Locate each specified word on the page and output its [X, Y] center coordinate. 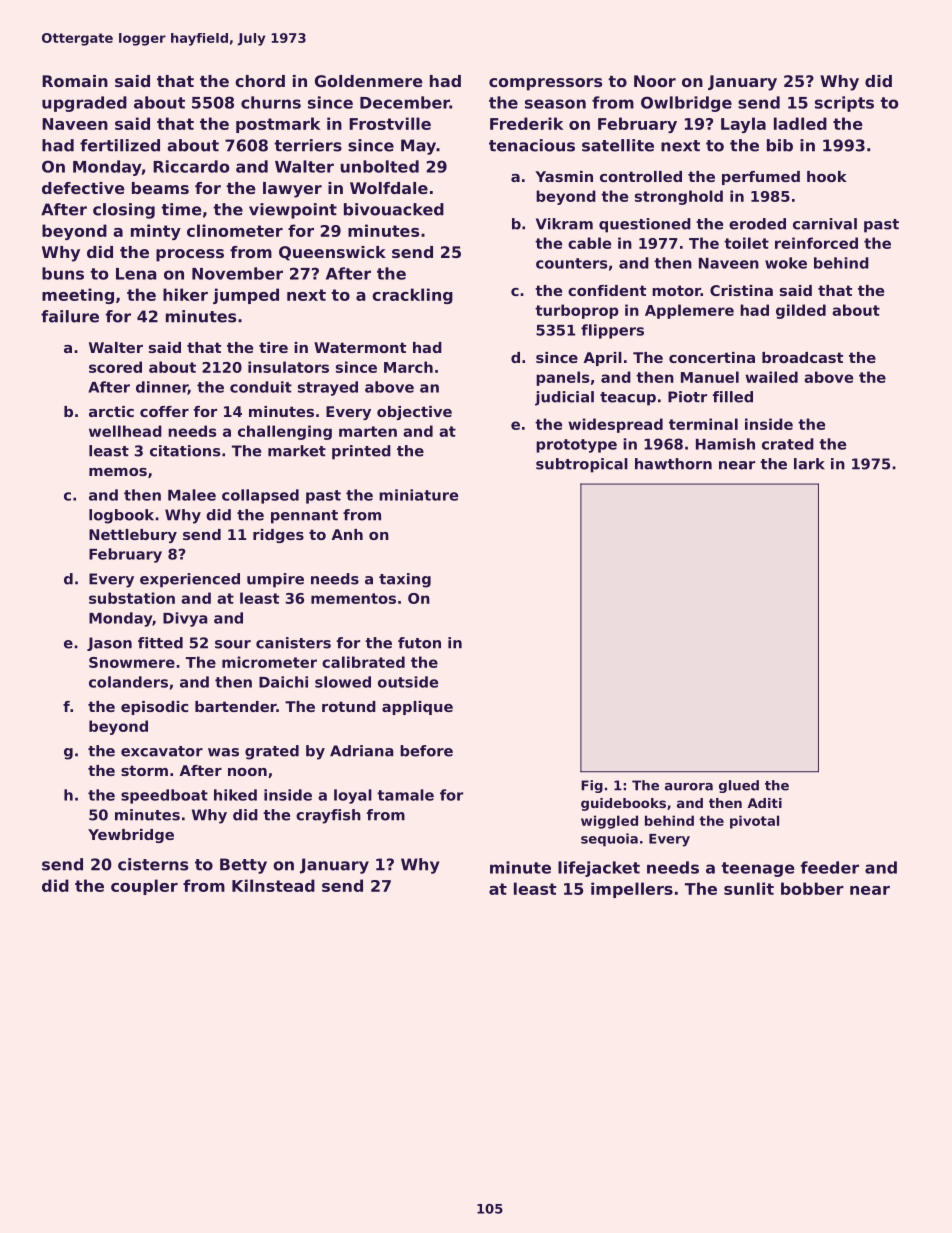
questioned [645, 225]
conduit [261, 387]
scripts [844, 104]
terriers [308, 145]
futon [419, 643]
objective [414, 413]
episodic [154, 708]
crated [788, 444]
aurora [689, 787]
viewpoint [293, 211]
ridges [278, 536]
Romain [75, 81]
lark [809, 464]
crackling [412, 296]
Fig [592, 786]
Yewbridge [131, 836]
